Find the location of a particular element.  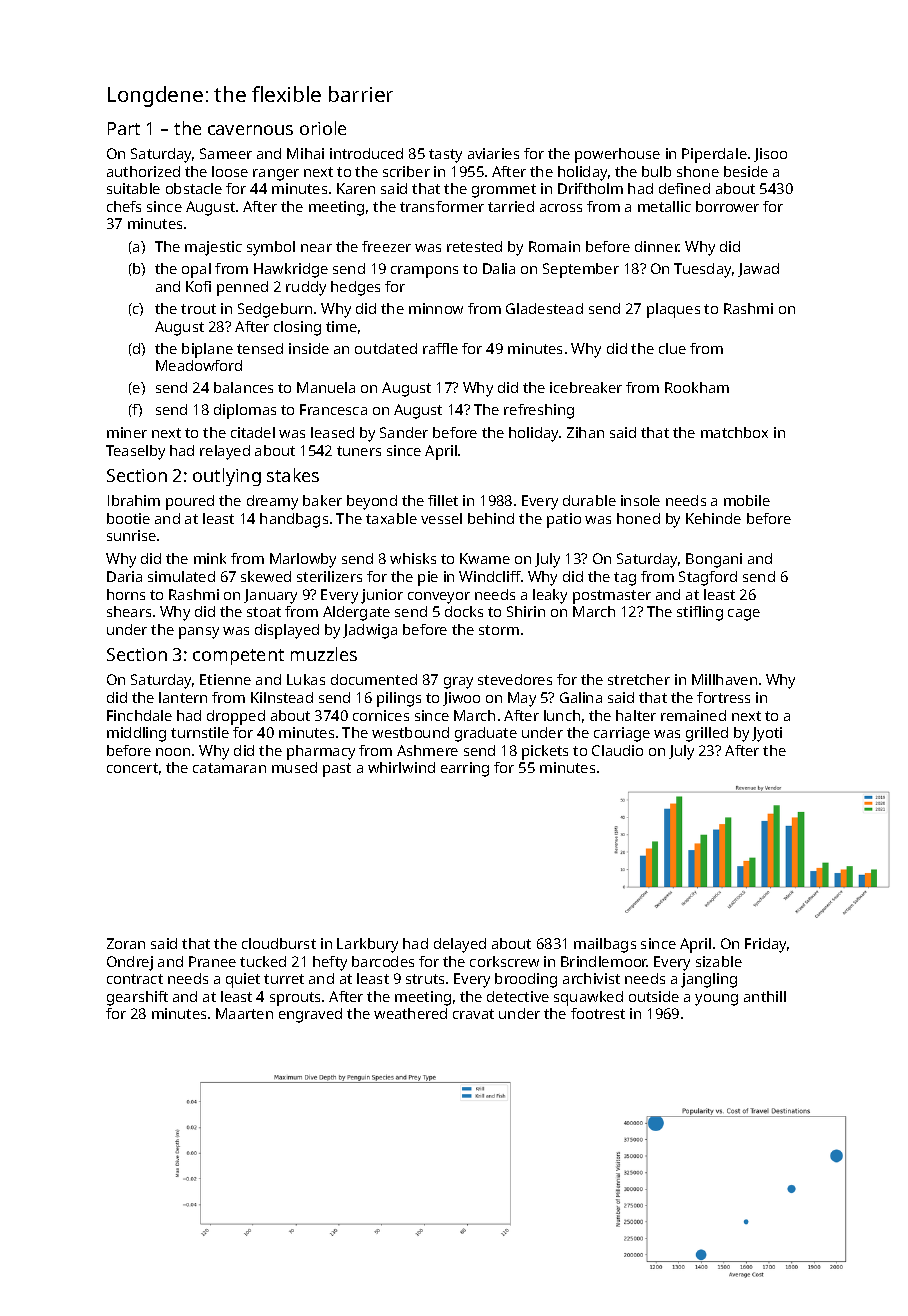

Jisoo is located at coordinates (770, 155).
